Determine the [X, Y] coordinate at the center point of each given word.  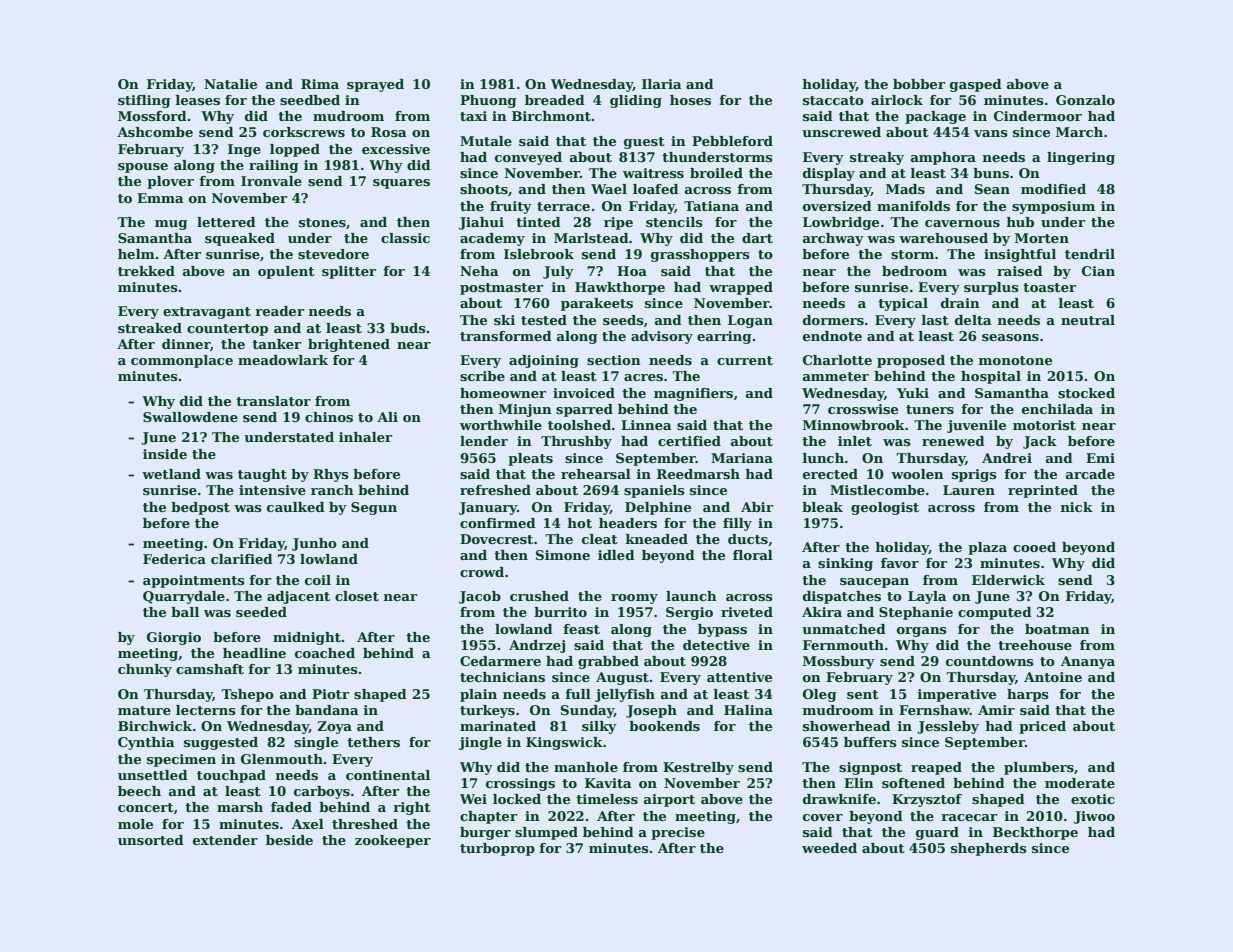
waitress [653, 173]
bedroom [914, 271]
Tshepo [247, 695]
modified [1053, 189]
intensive [272, 490]
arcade [1090, 474]
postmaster [501, 289]
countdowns [990, 661]
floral [753, 555]
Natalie [230, 84]
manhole [586, 767]
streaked [150, 328]
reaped [936, 768]
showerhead [847, 726]
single [316, 743]
